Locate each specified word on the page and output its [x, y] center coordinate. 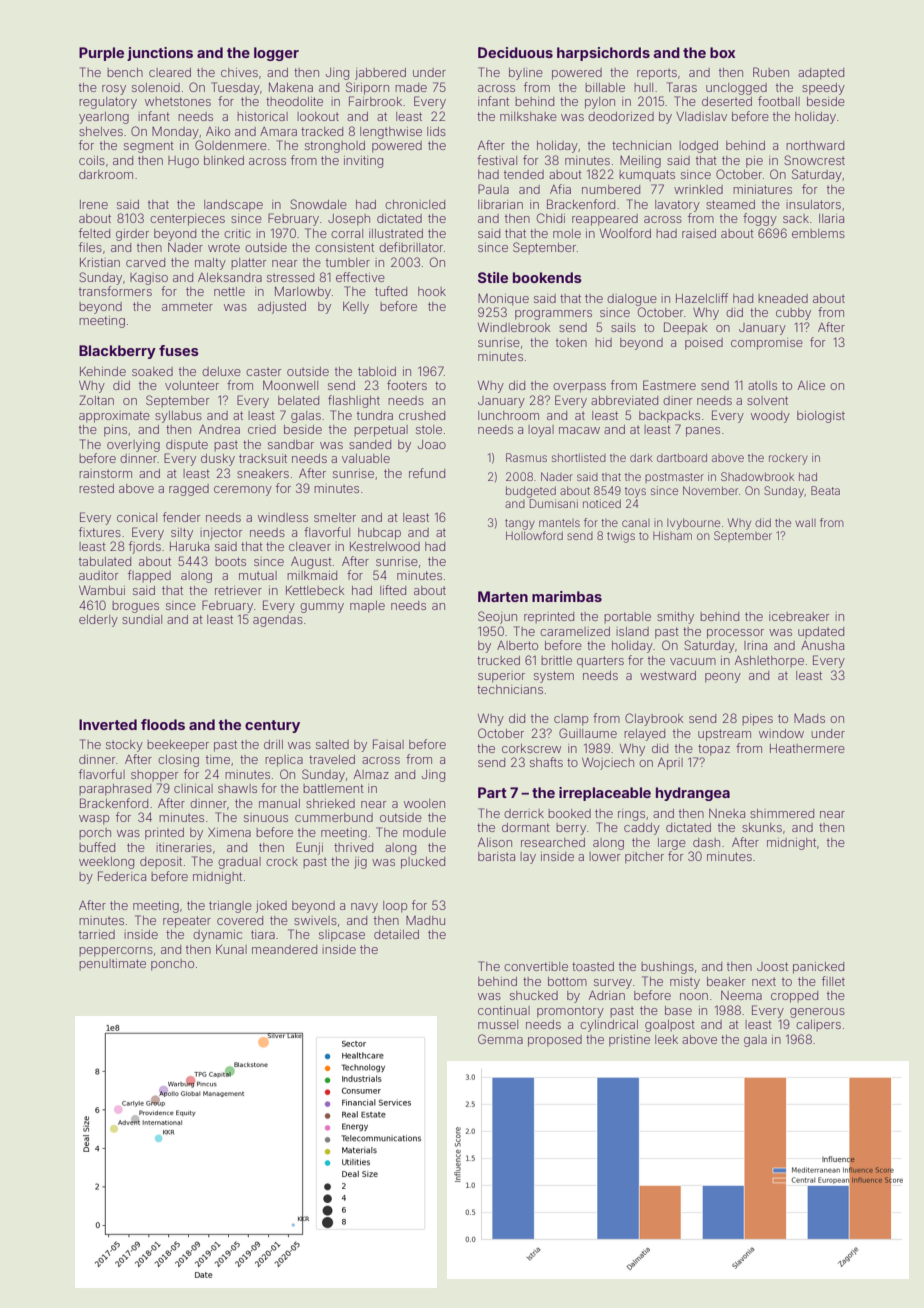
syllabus [178, 417]
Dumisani [554, 503]
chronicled [415, 204]
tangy [520, 524]
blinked [224, 160]
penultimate [112, 964]
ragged [189, 490]
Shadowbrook [757, 476]
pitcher [644, 858]
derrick [524, 813]
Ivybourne [693, 524]
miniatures [762, 189]
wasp [94, 820]
